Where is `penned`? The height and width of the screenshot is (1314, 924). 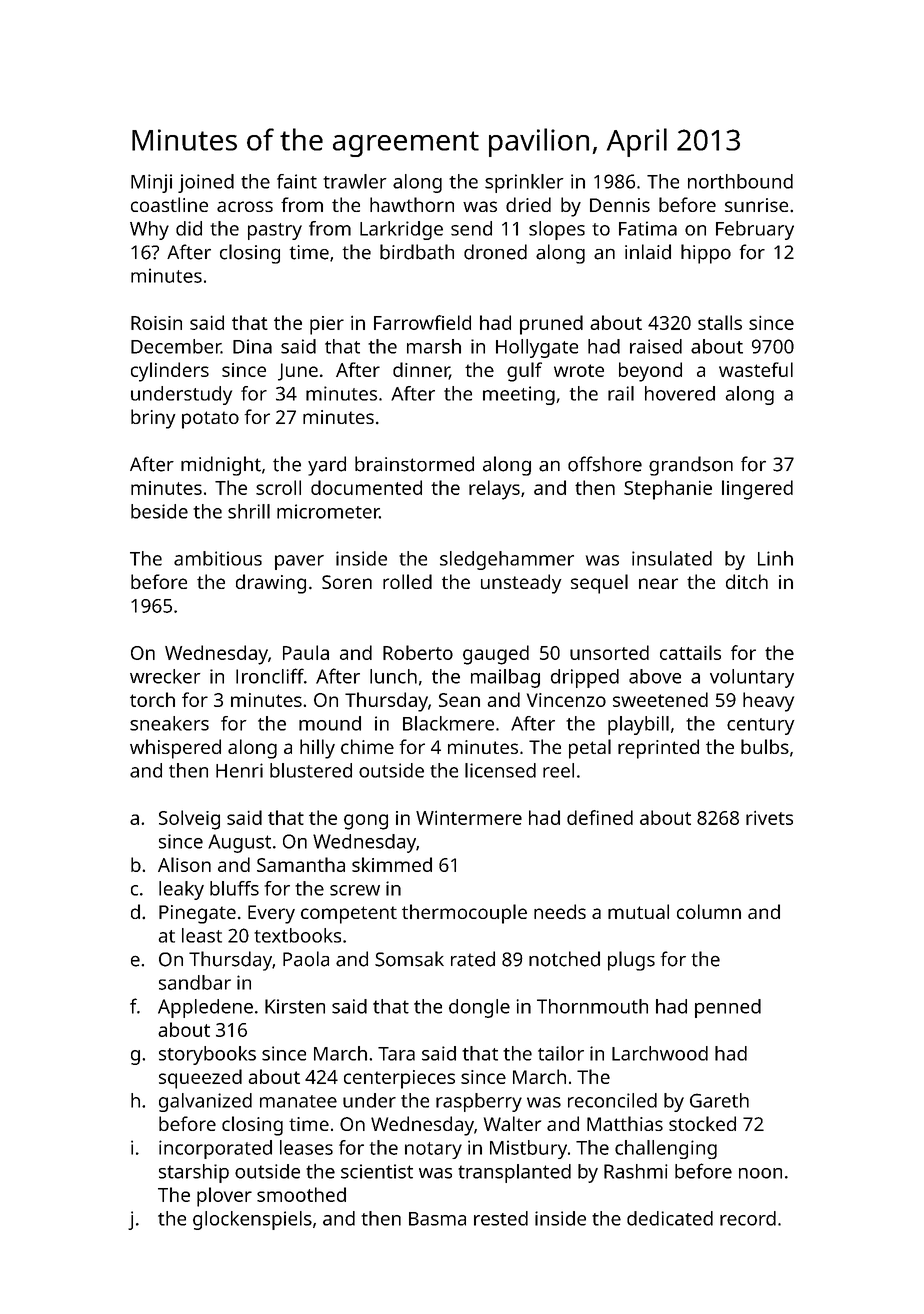
penned is located at coordinates (728, 1008).
